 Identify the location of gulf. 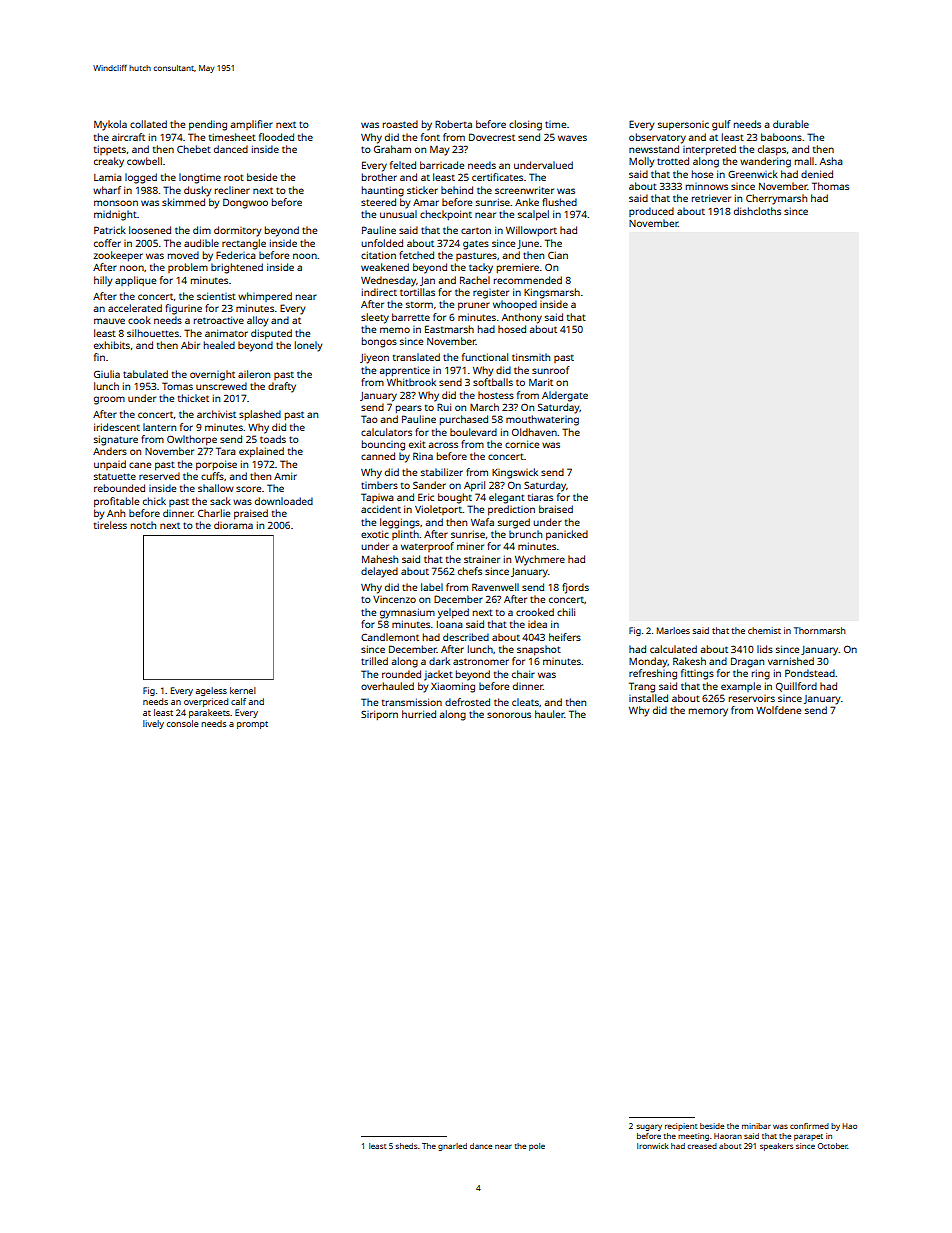
(721, 125).
